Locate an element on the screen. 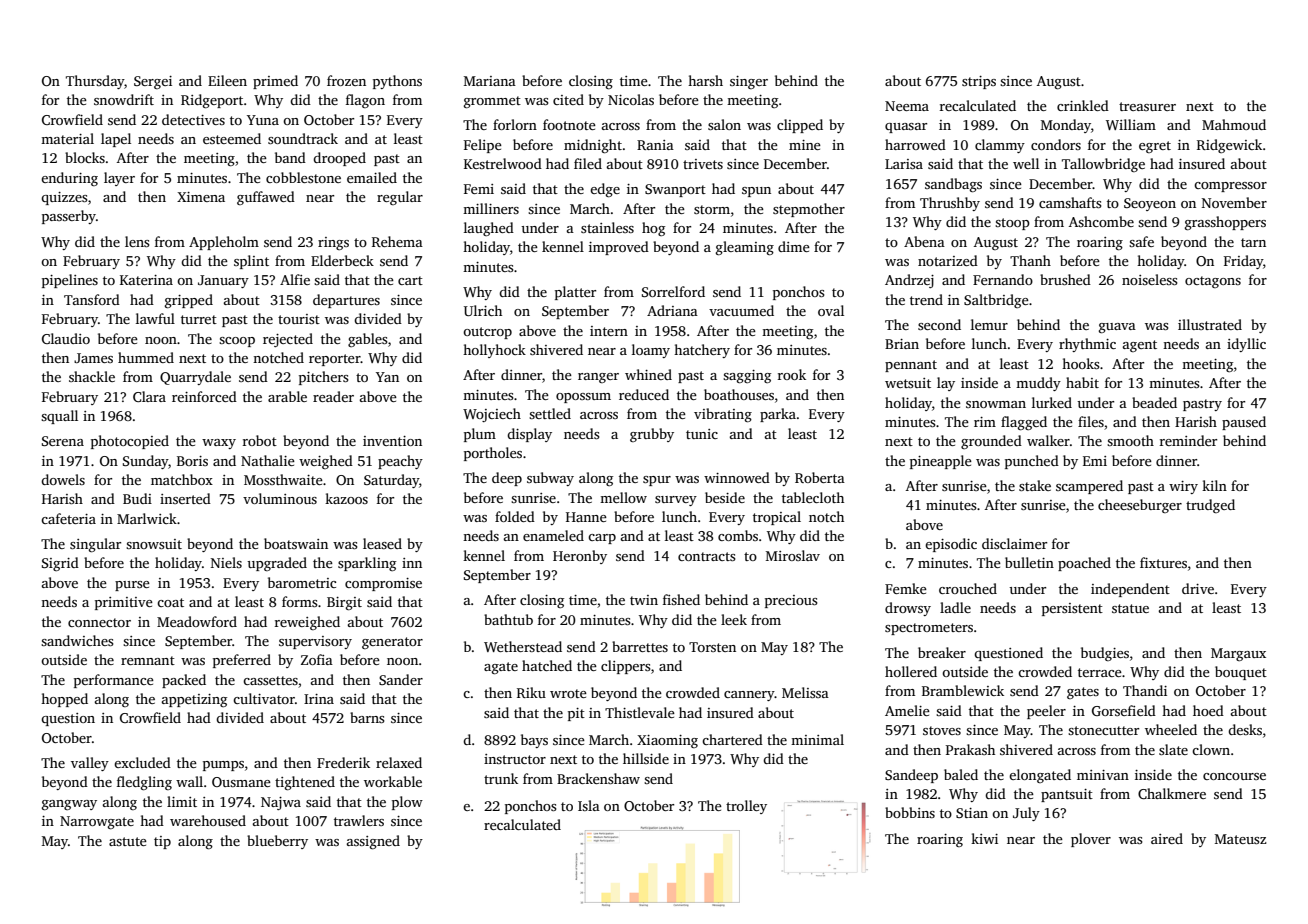  Sergei is located at coordinates (153, 82).
